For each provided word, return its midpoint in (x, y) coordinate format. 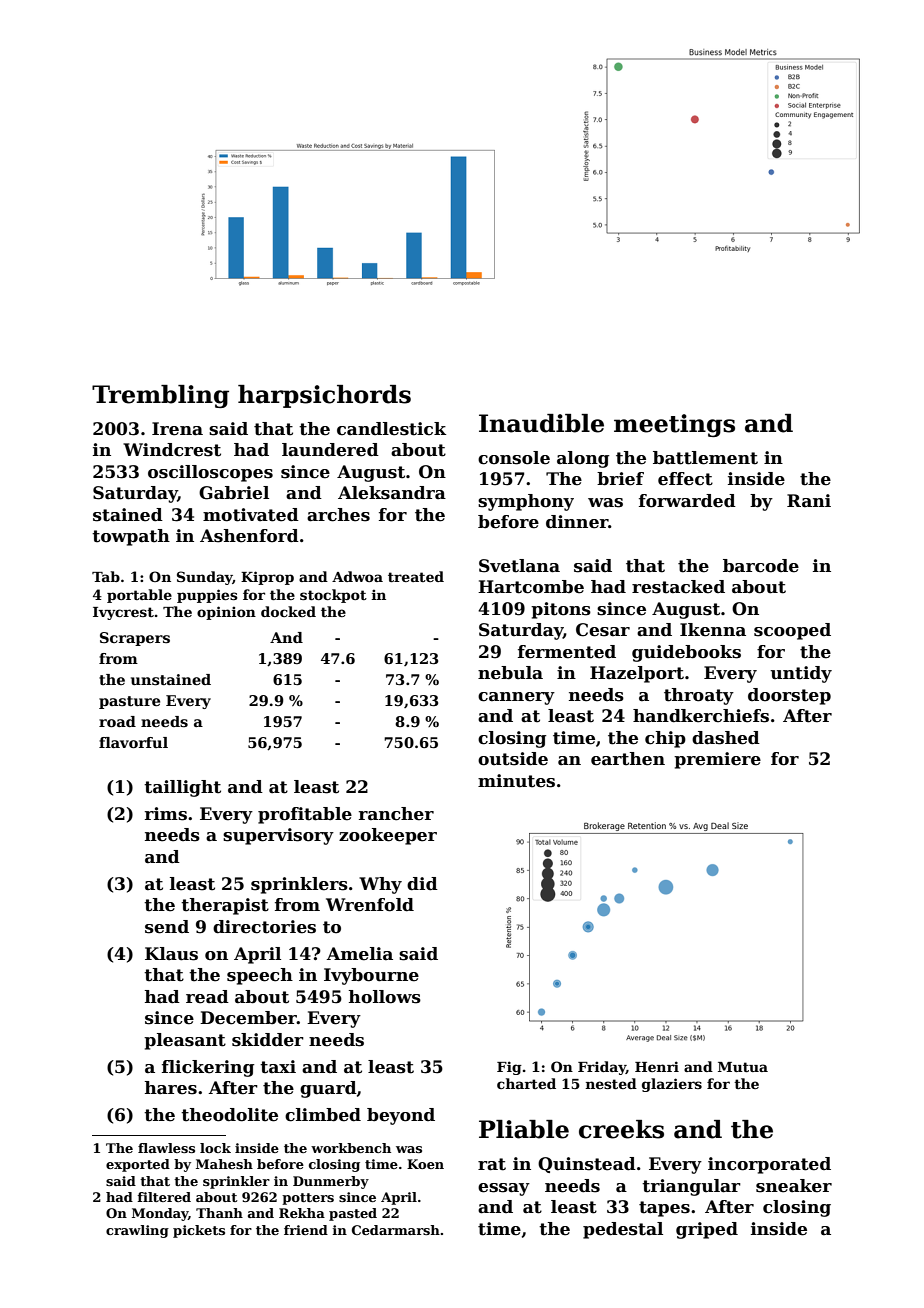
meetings (674, 425)
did (422, 884)
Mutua (743, 1067)
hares (171, 1088)
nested (611, 1083)
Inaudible (541, 423)
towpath (131, 537)
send (167, 927)
